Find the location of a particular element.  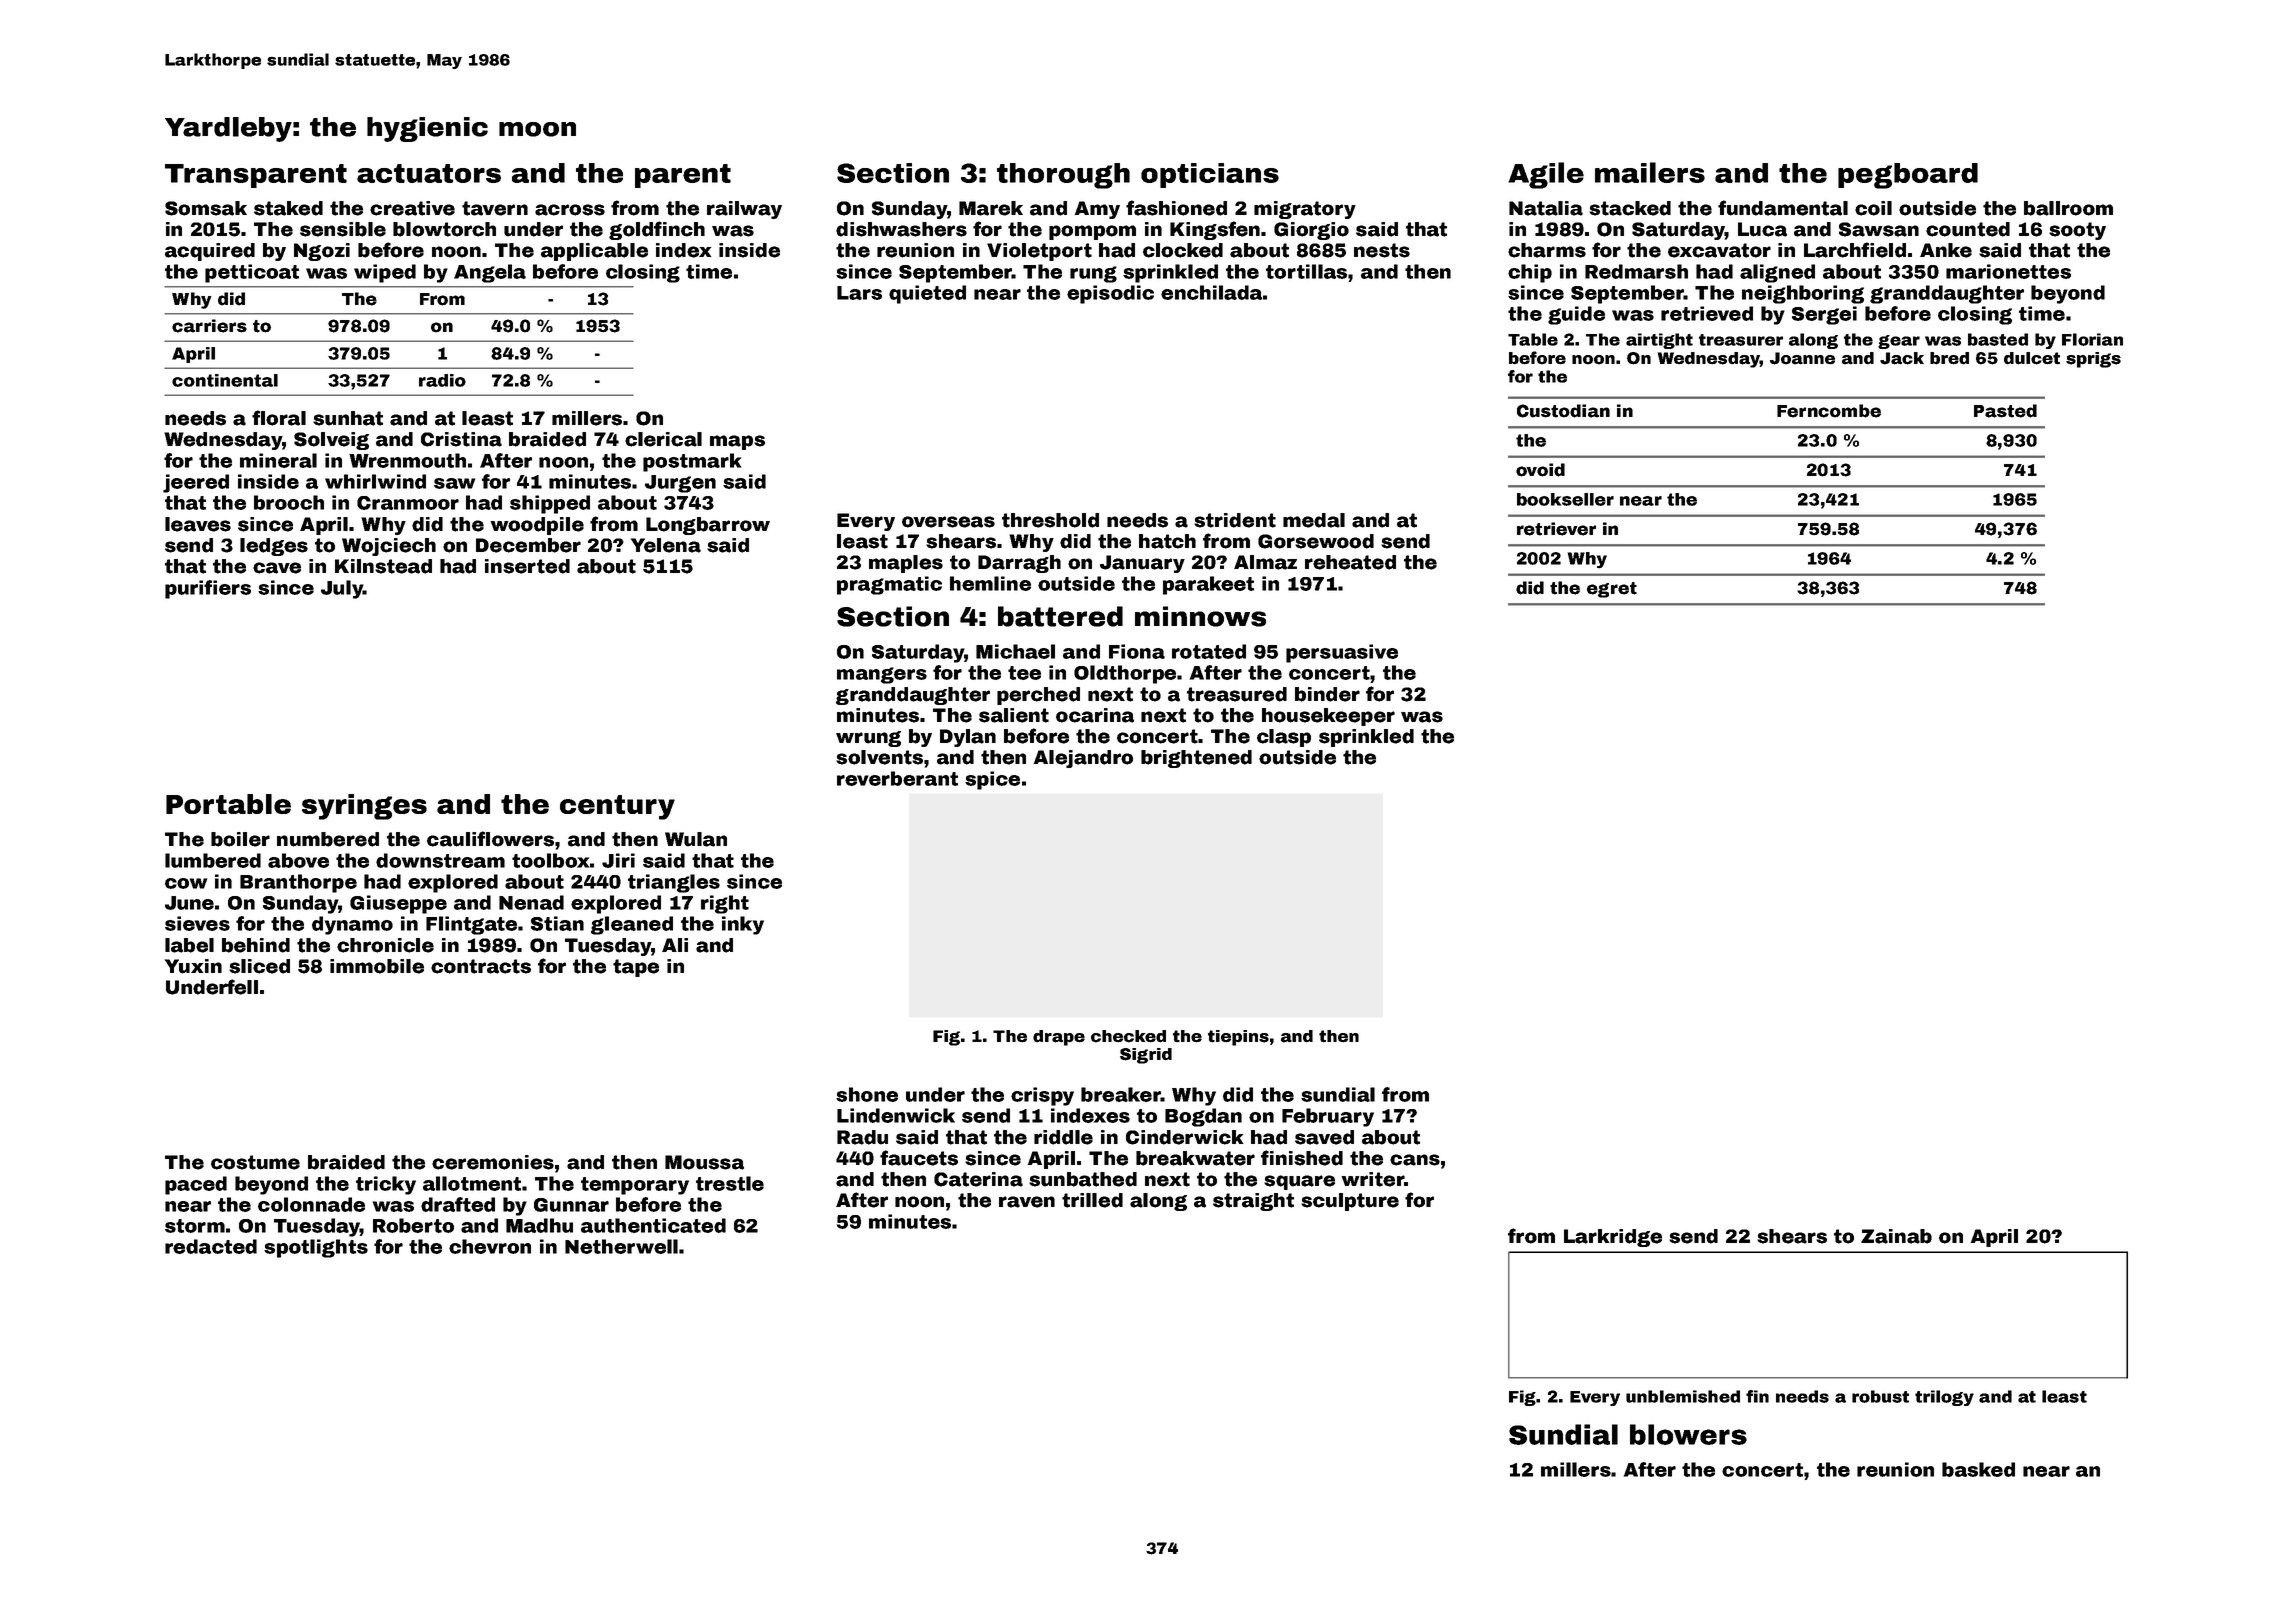

syringes is located at coordinates (364, 807).
